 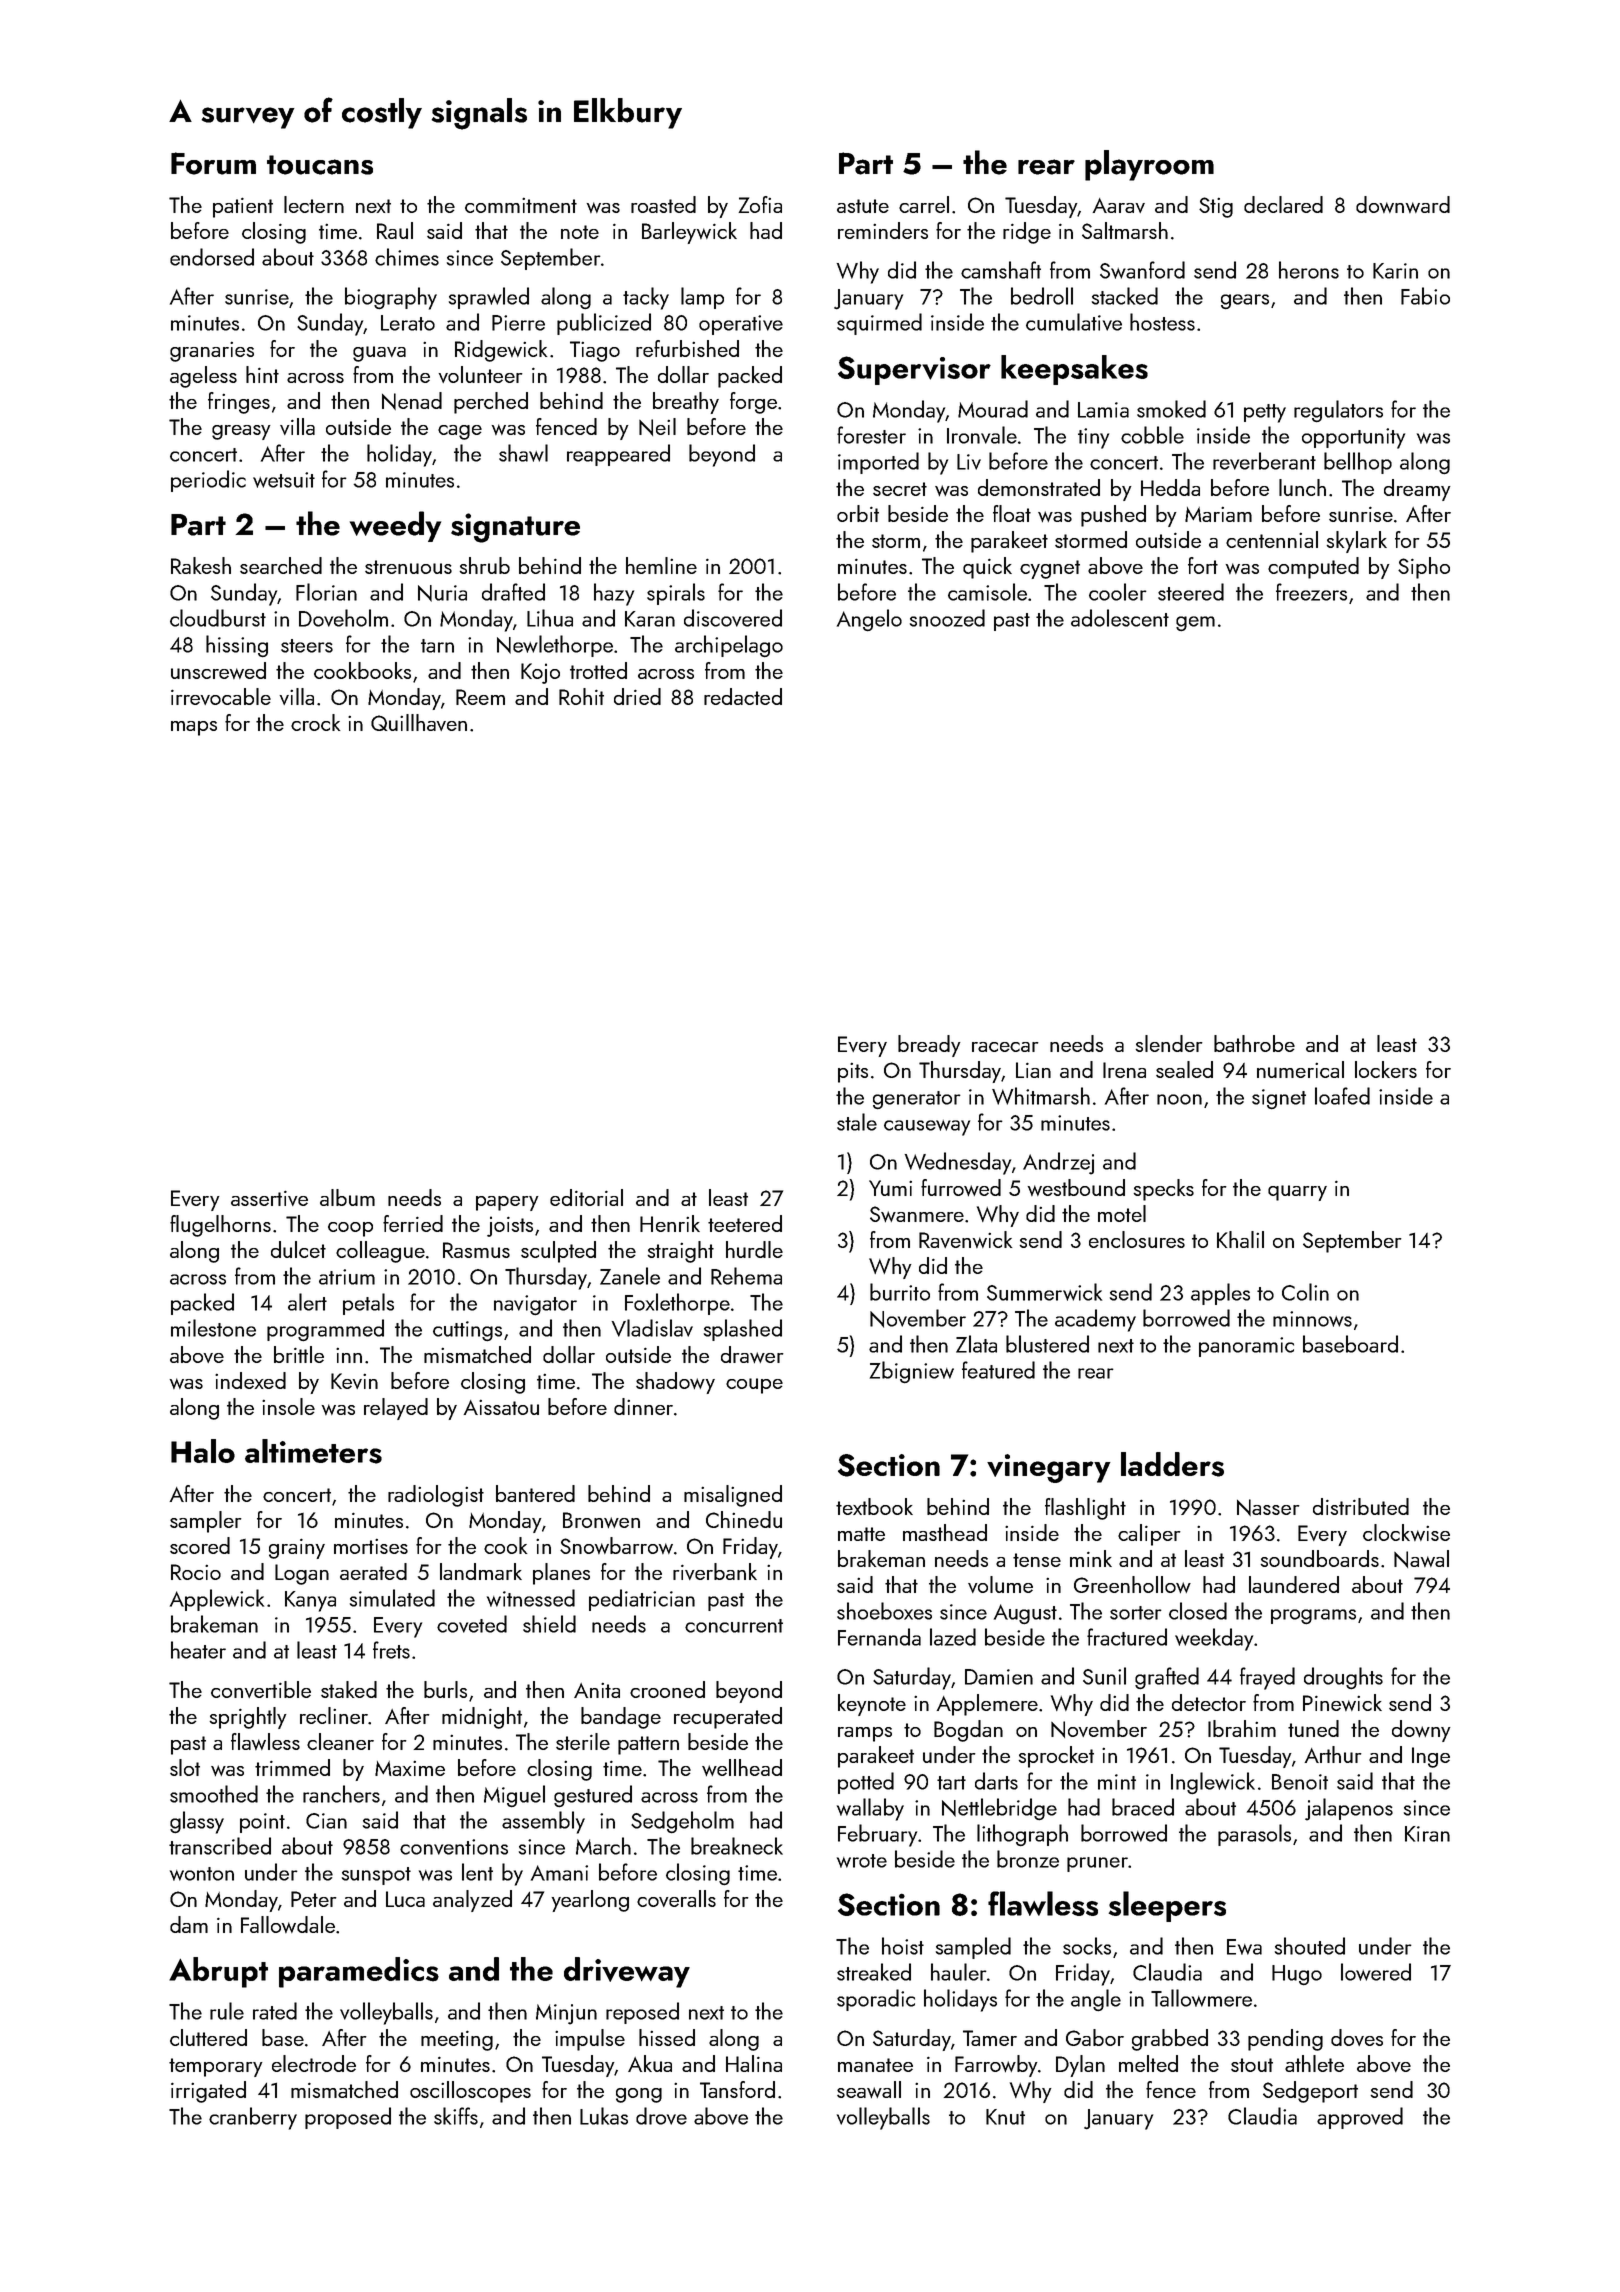 What do you see at coordinates (1320, 1558) in the document?
I see `soundboards` at bounding box center [1320, 1558].
